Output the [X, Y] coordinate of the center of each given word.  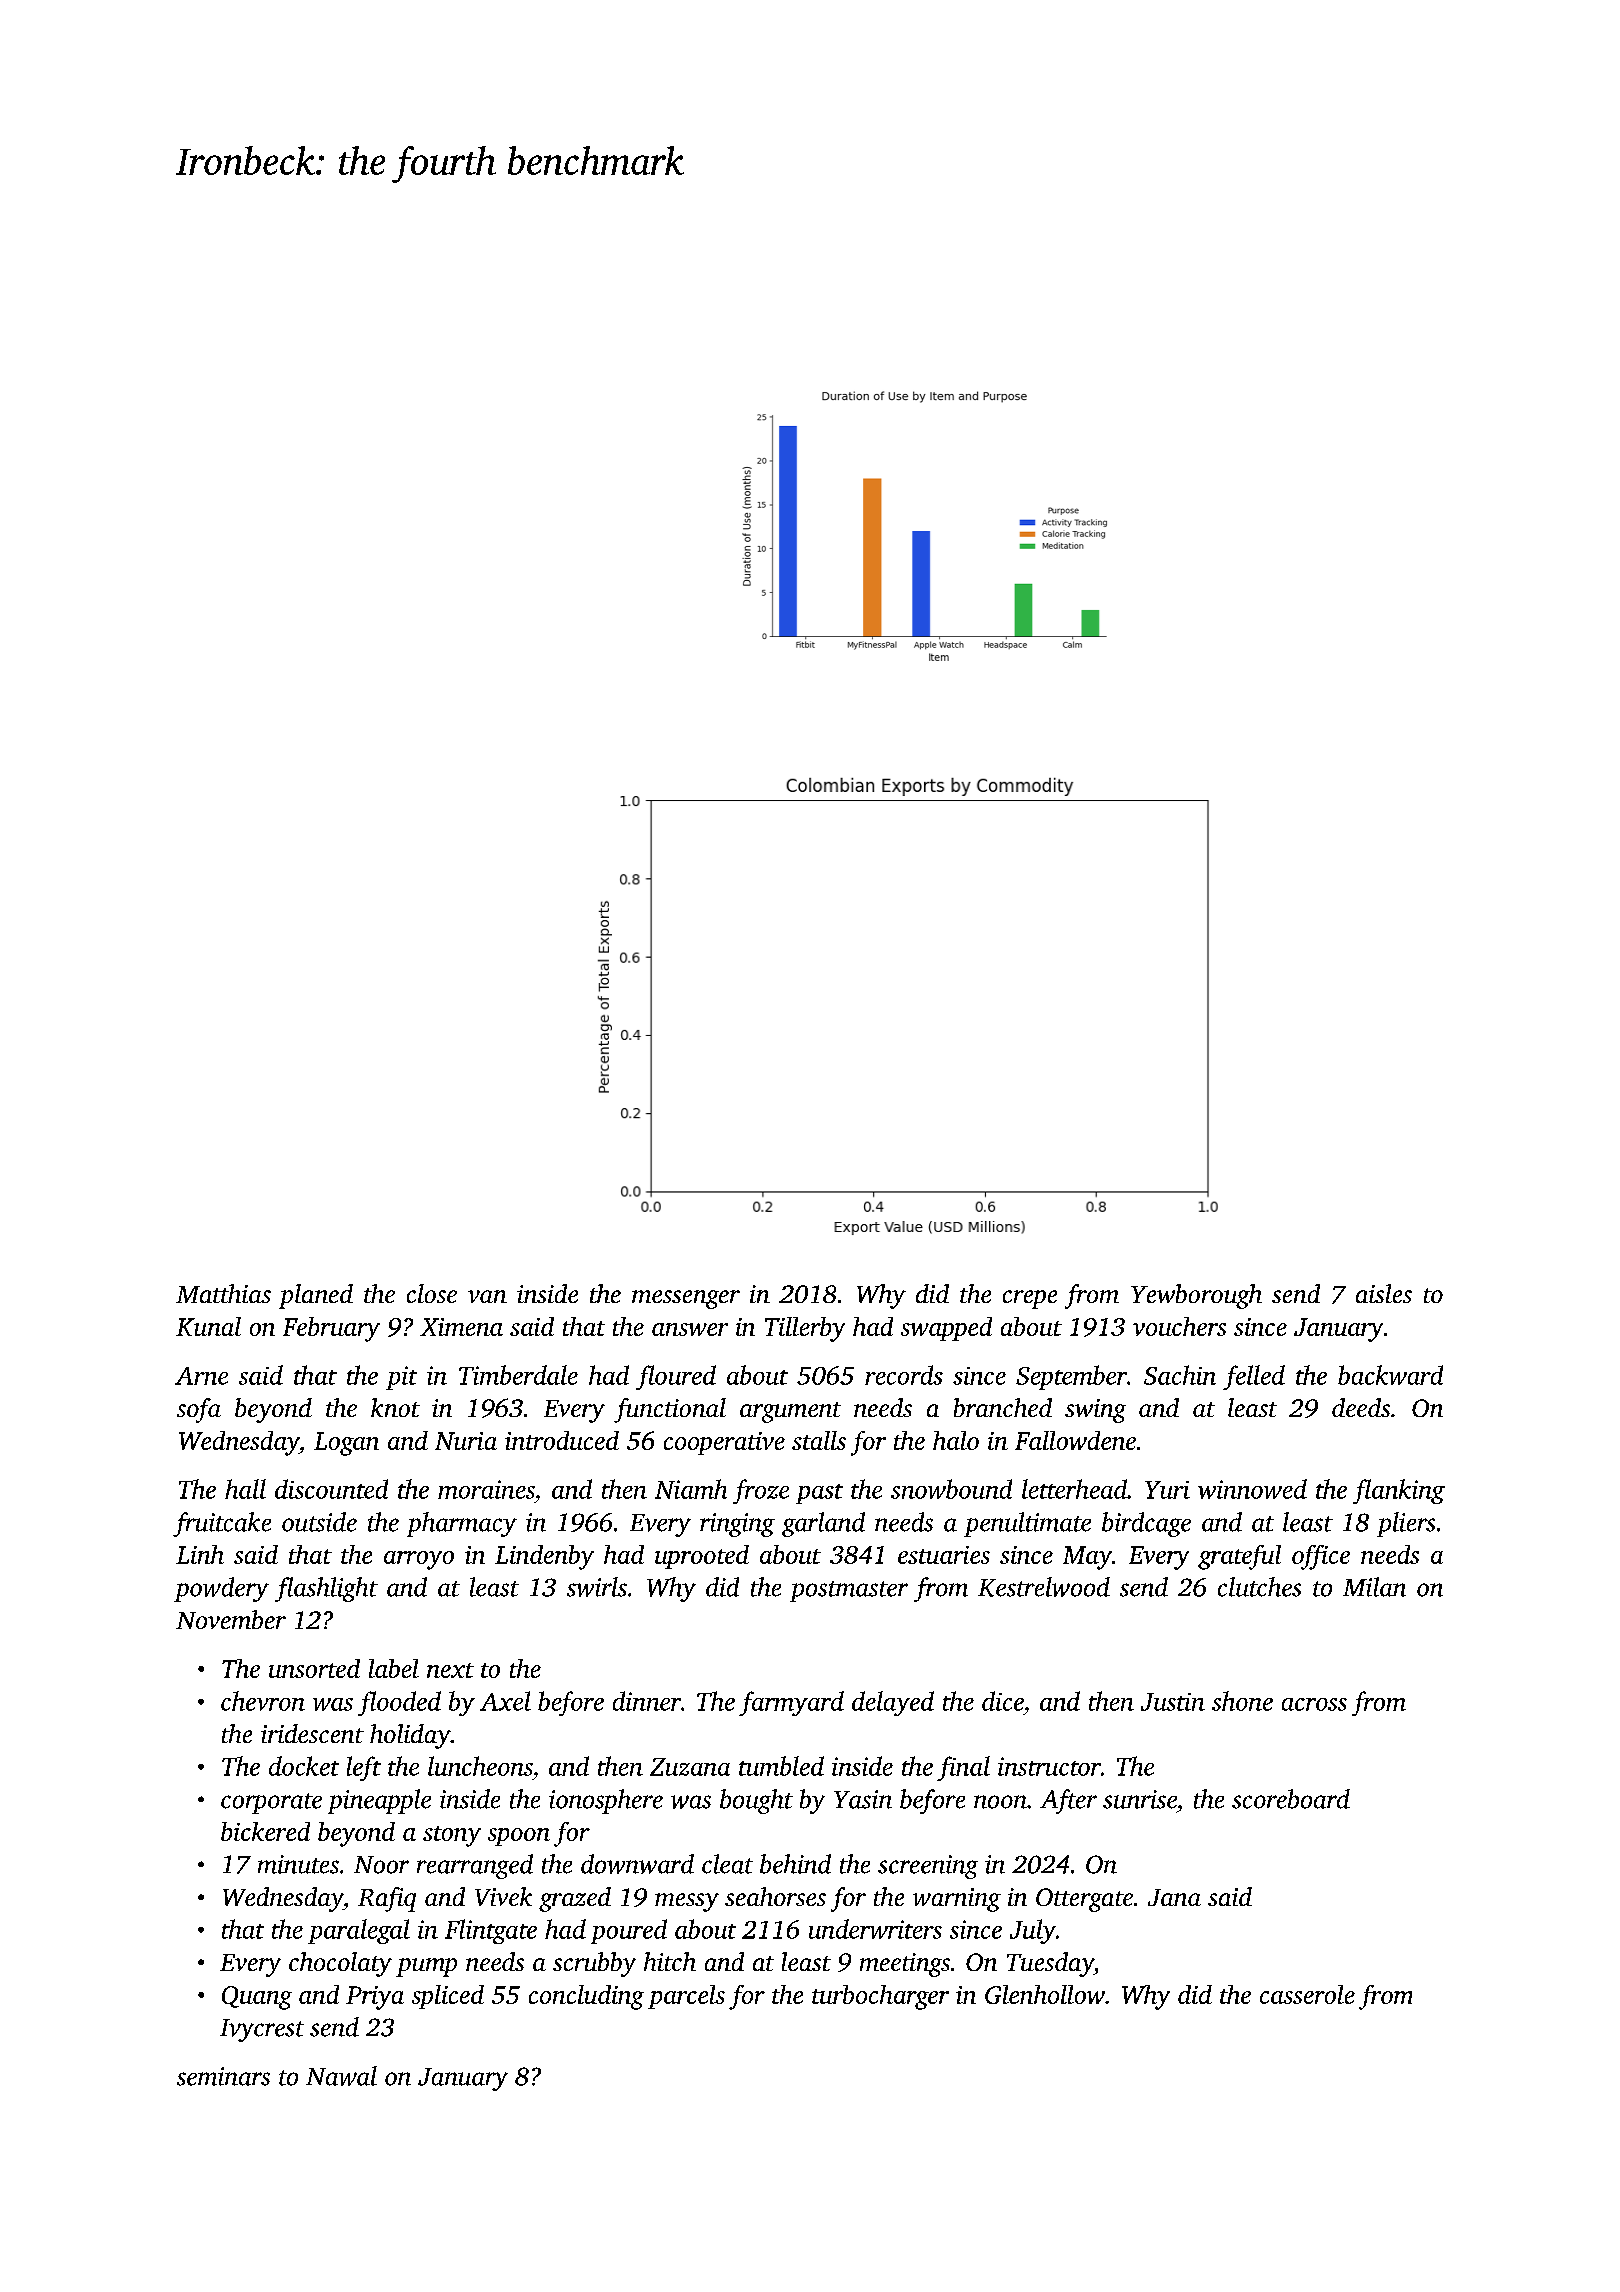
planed [316, 1296]
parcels [686, 1997]
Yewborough [1196, 1296]
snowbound [951, 1489]
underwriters [875, 1929]
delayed [893, 1703]
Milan [1374, 1587]
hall [245, 1489]
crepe [1030, 1299]
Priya [375, 1998]
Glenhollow [1045, 1994]
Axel [505, 1701]
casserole [1307, 1994]
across [1314, 1704]
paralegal [359, 1931]
